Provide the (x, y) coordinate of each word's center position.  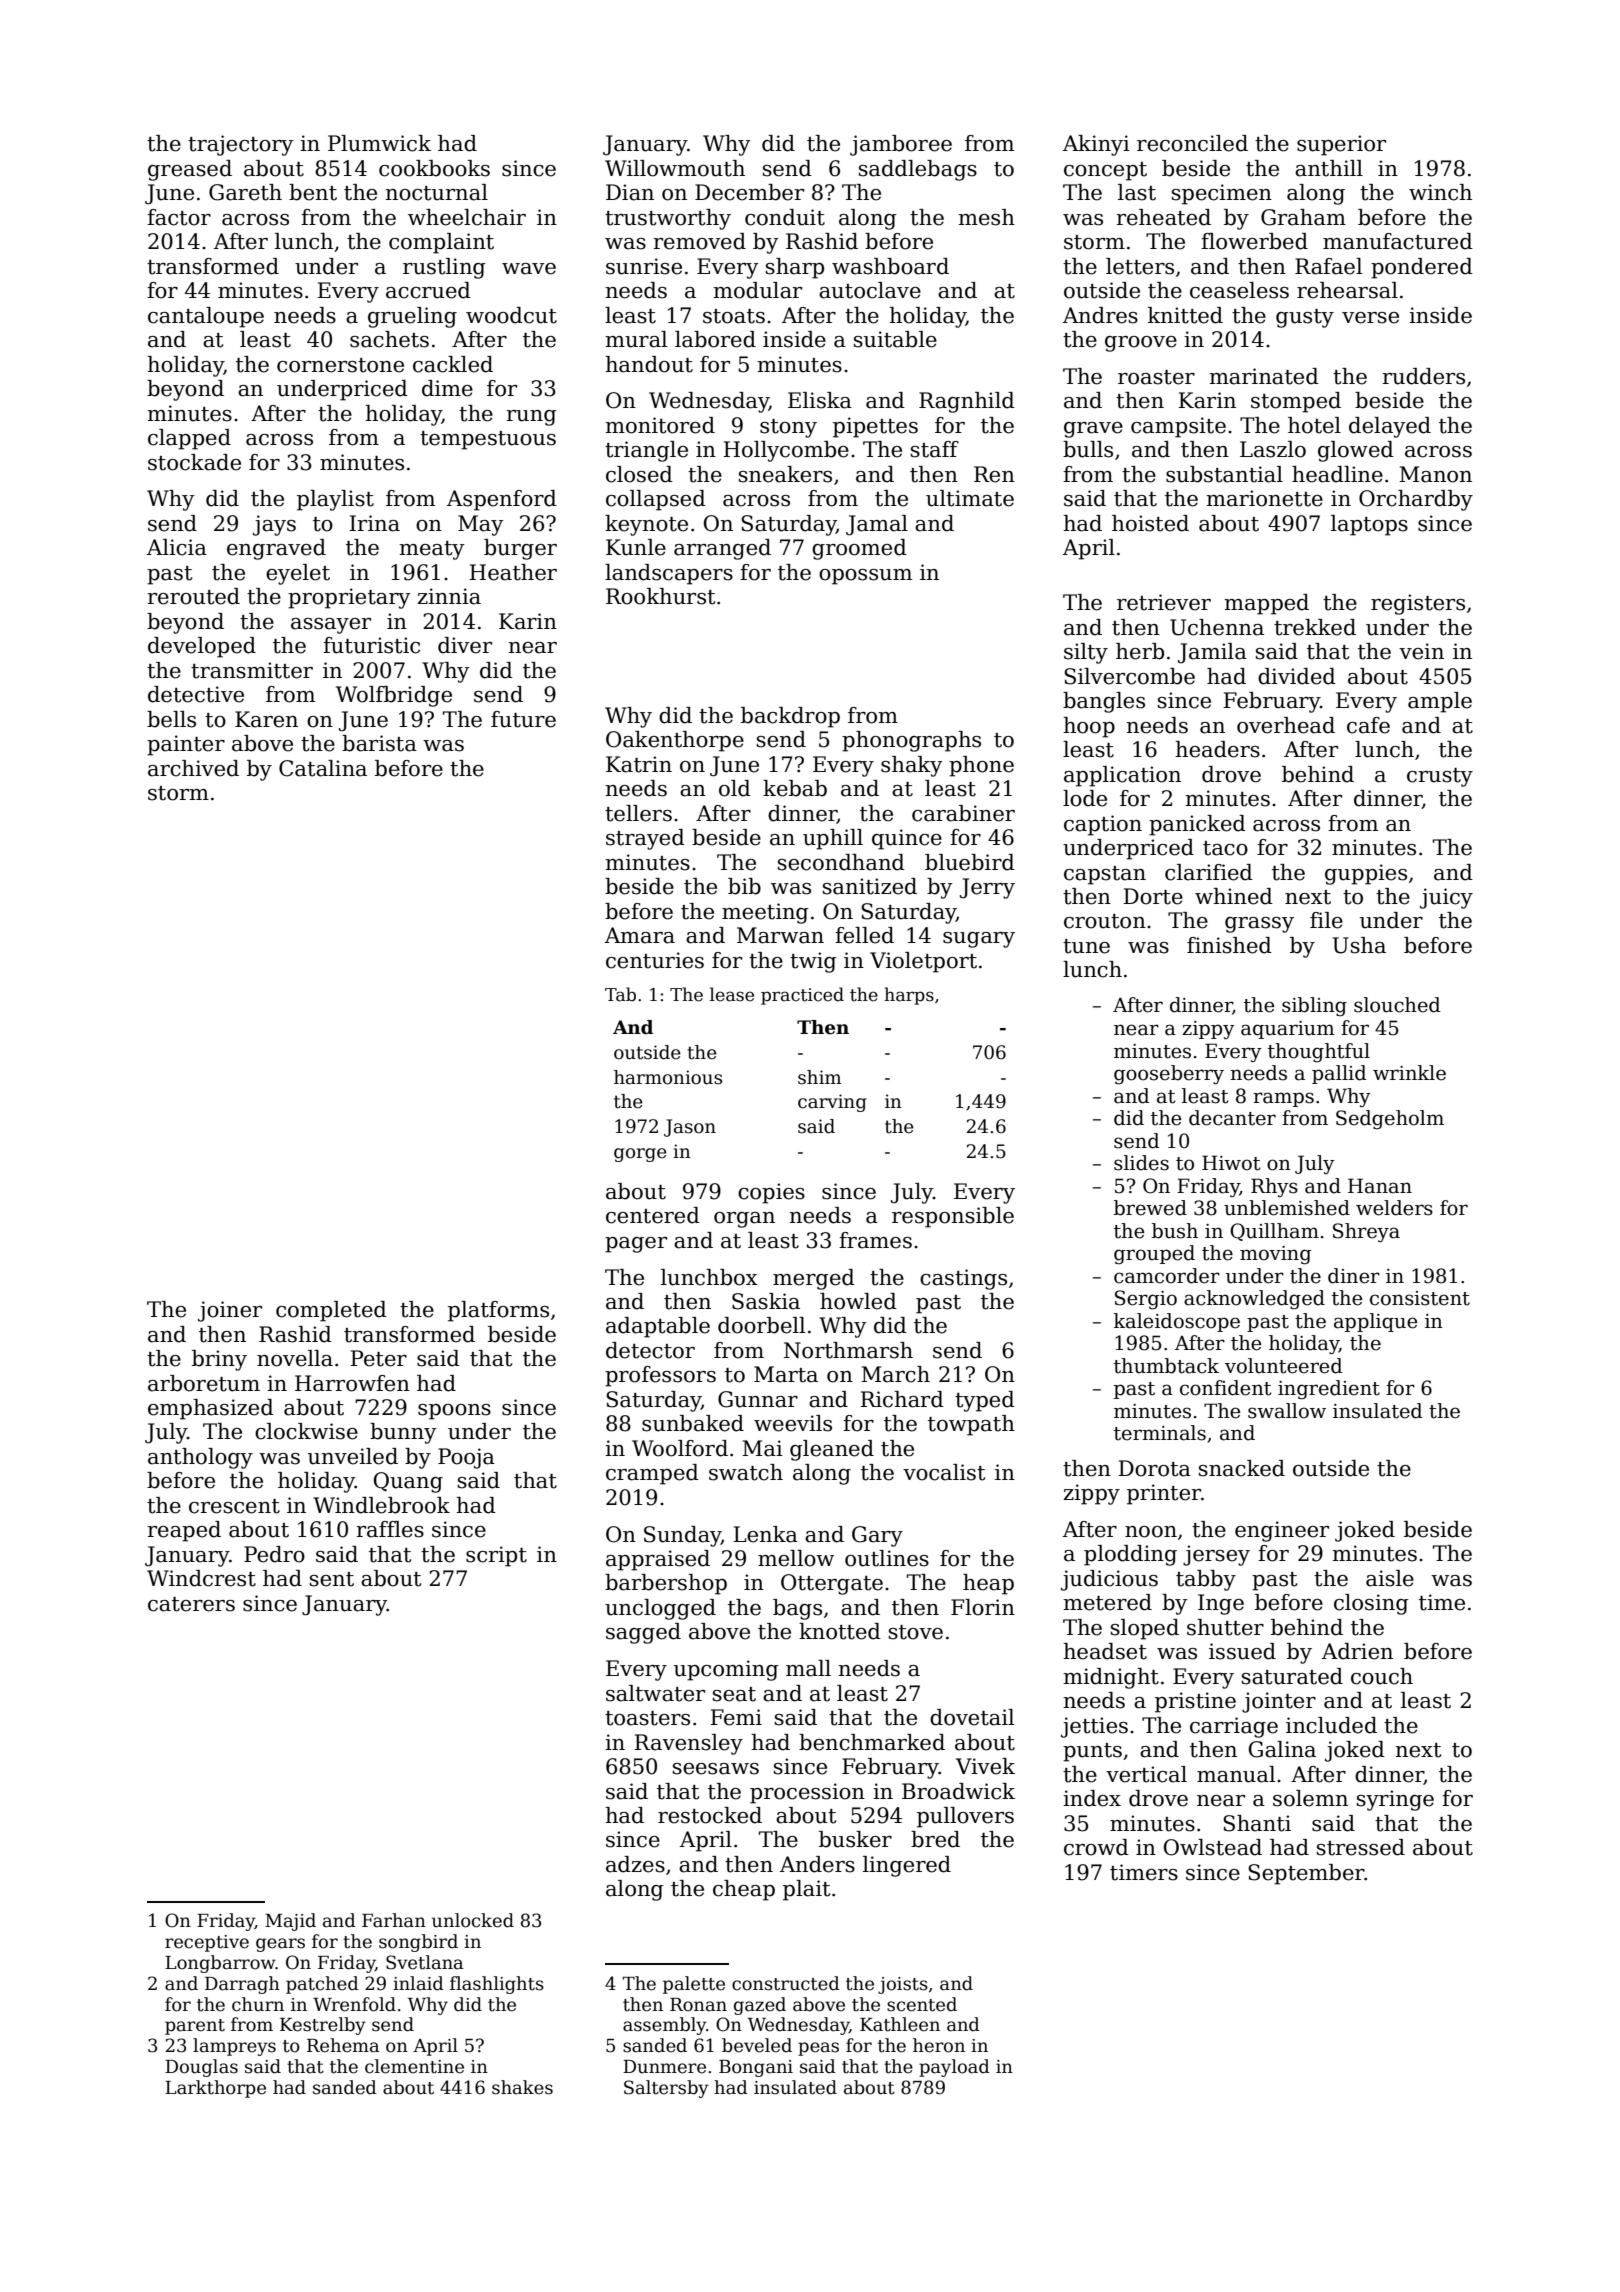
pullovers (965, 1817)
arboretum (204, 1383)
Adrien (1357, 1651)
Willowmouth (675, 168)
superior (1341, 145)
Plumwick (379, 143)
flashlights (497, 1985)
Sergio (1146, 1300)
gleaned (832, 1450)
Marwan (780, 935)
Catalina (323, 768)
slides (1141, 1163)
